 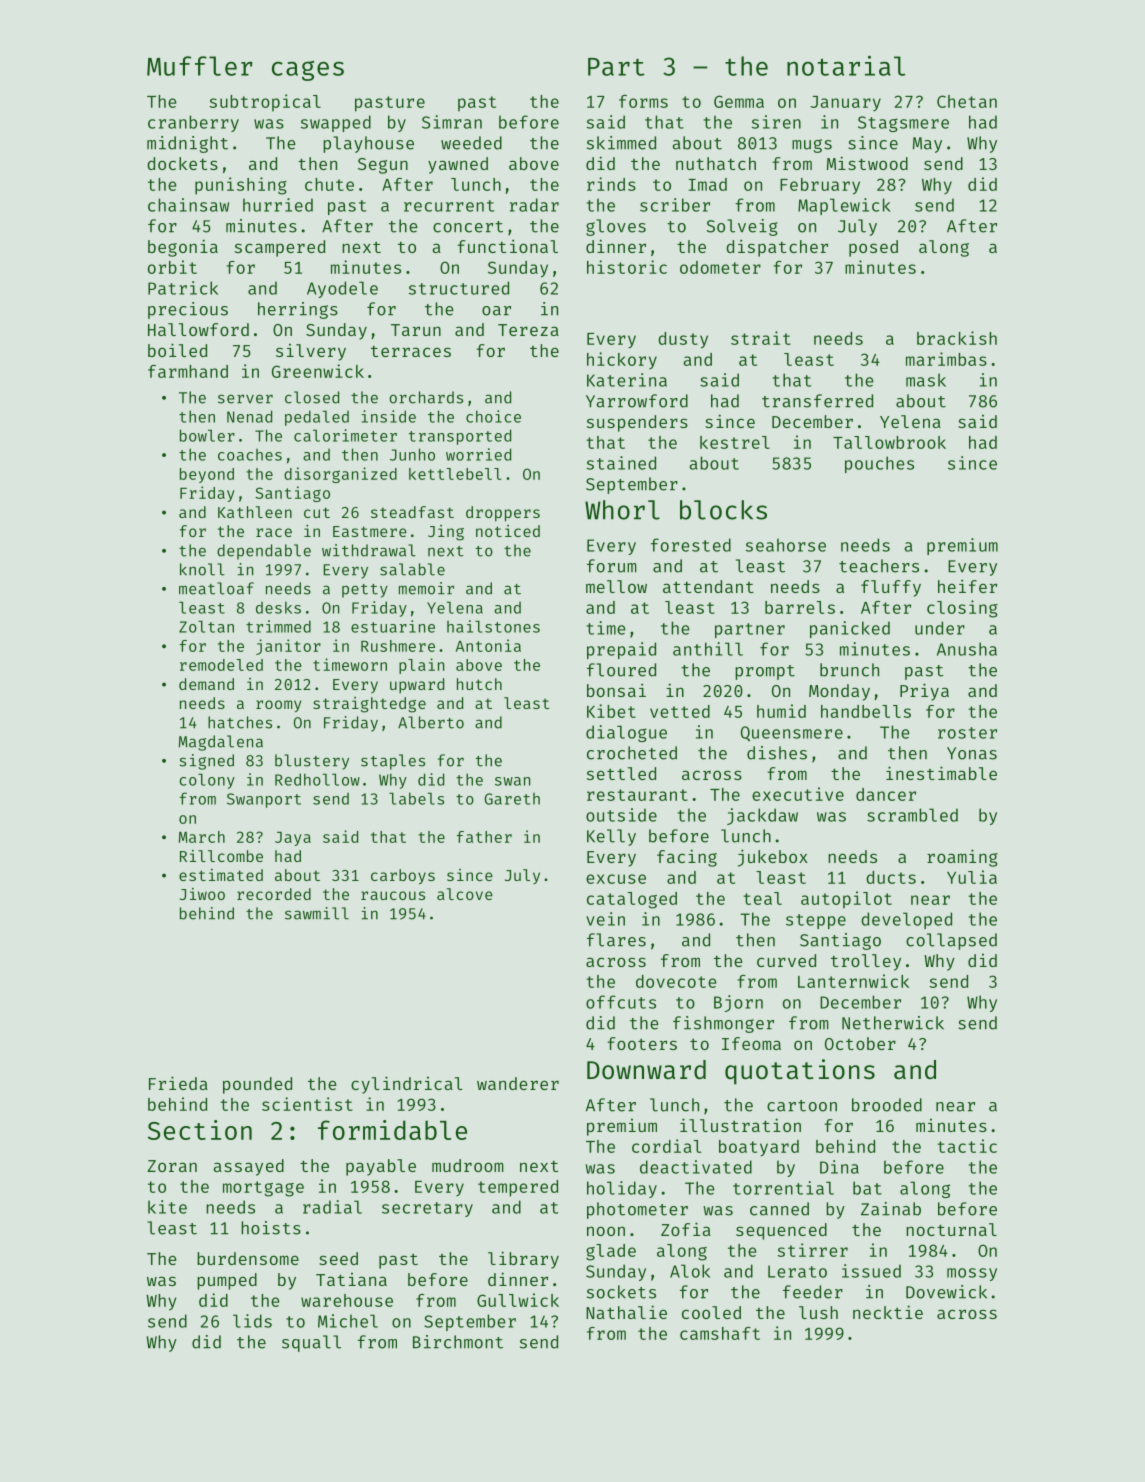 What do you see at coordinates (452, 122) in the screenshot?
I see `Simran` at bounding box center [452, 122].
